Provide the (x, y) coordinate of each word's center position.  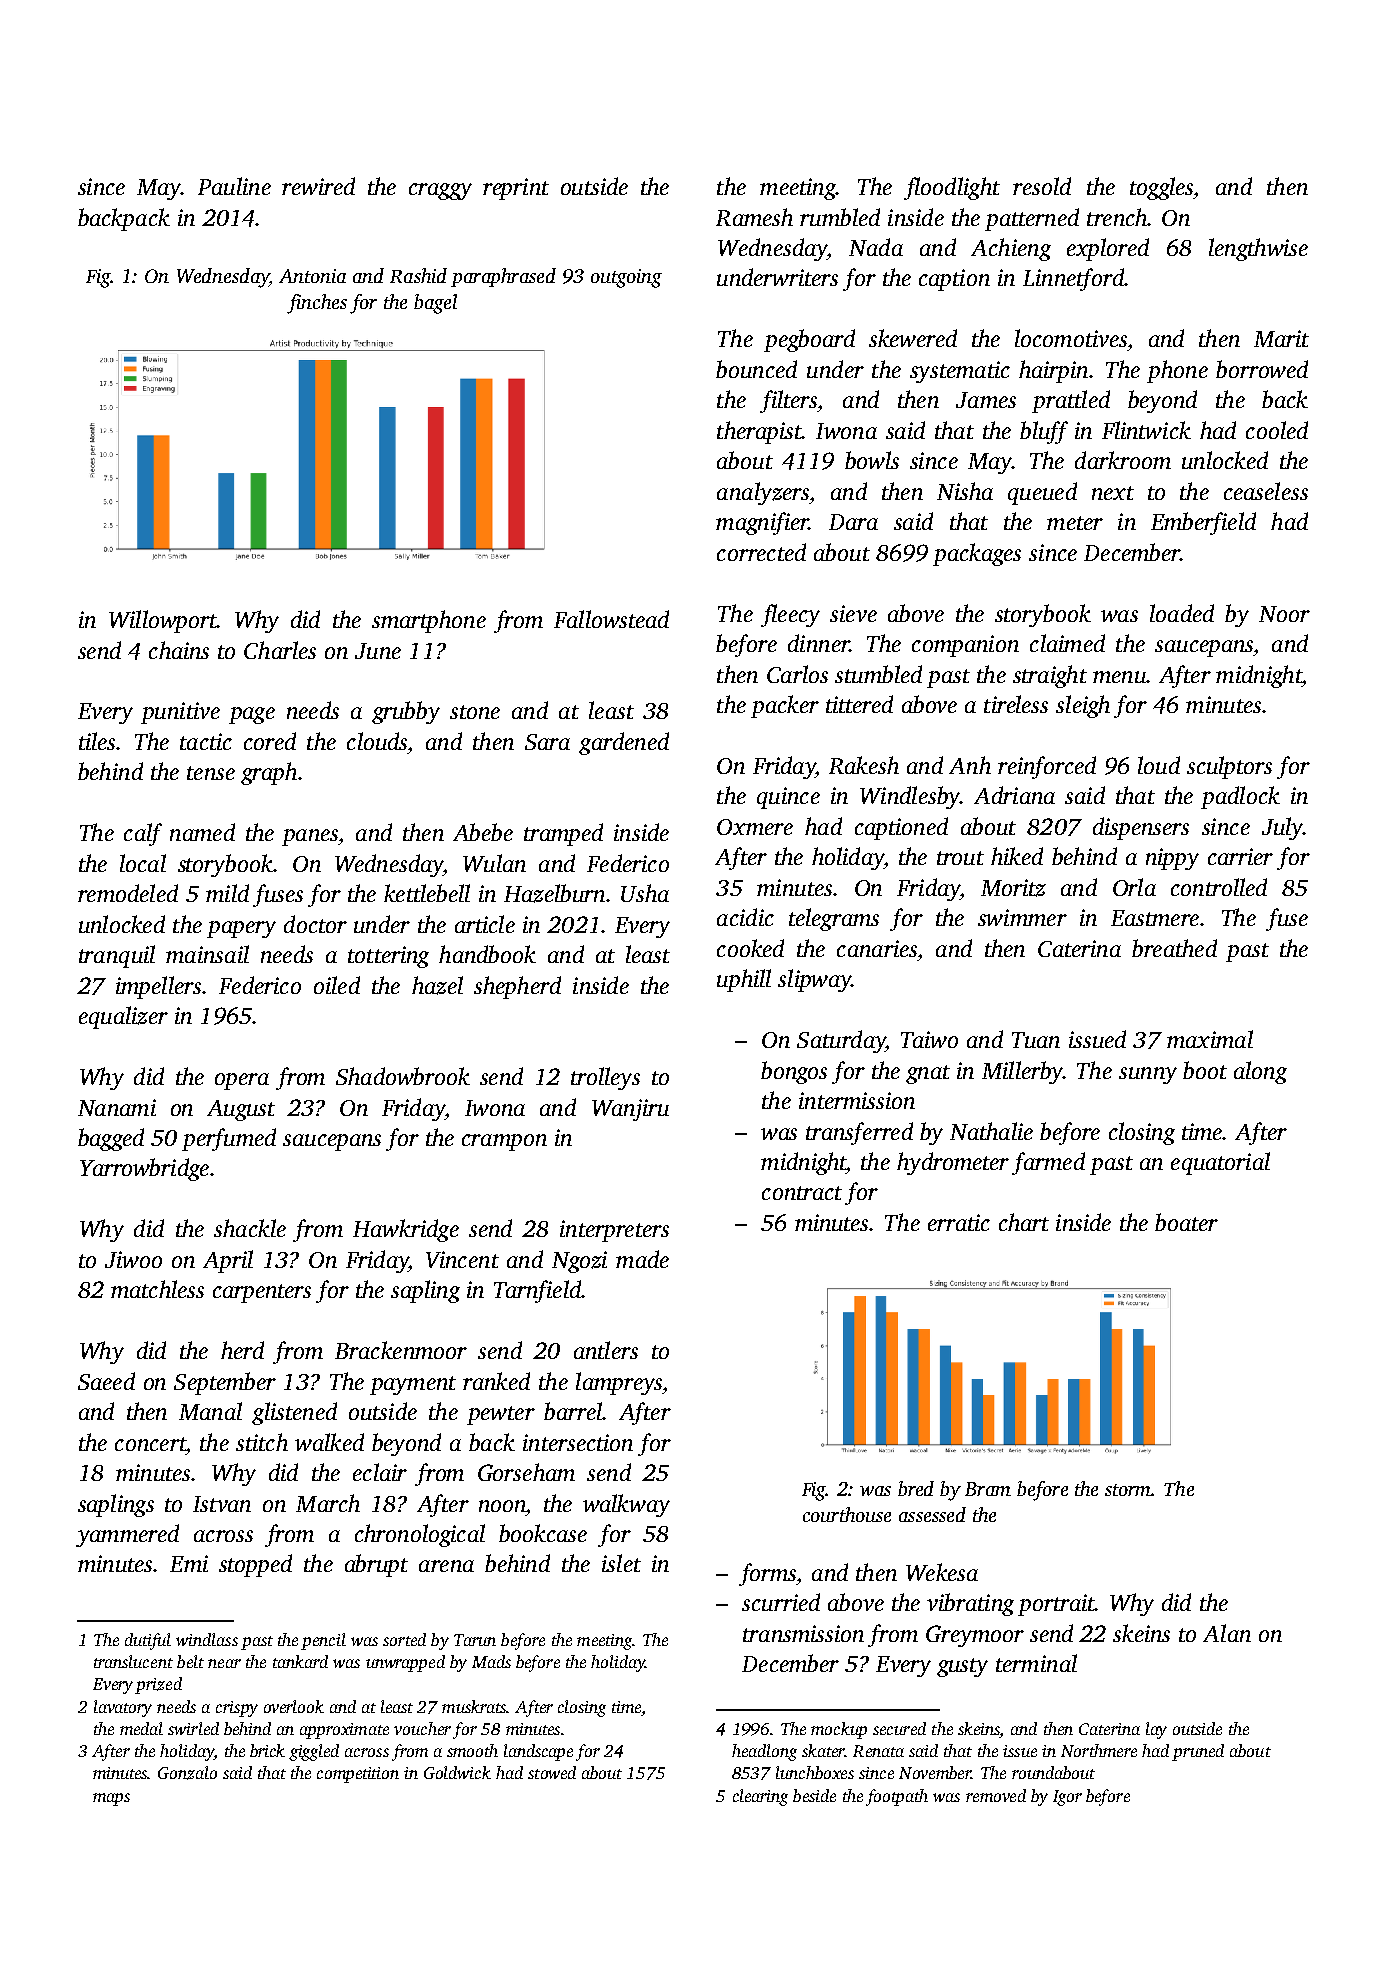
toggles (1161, 188)
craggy (440, 191)
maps (111, 1799)
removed (996, 1795)
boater (1186, 1222)
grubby (406, 712)
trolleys (605, 1078)
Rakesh (864, 765)
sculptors (1229, 767)
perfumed (229, 1139)
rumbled (840, 217)
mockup (839, 1730)
